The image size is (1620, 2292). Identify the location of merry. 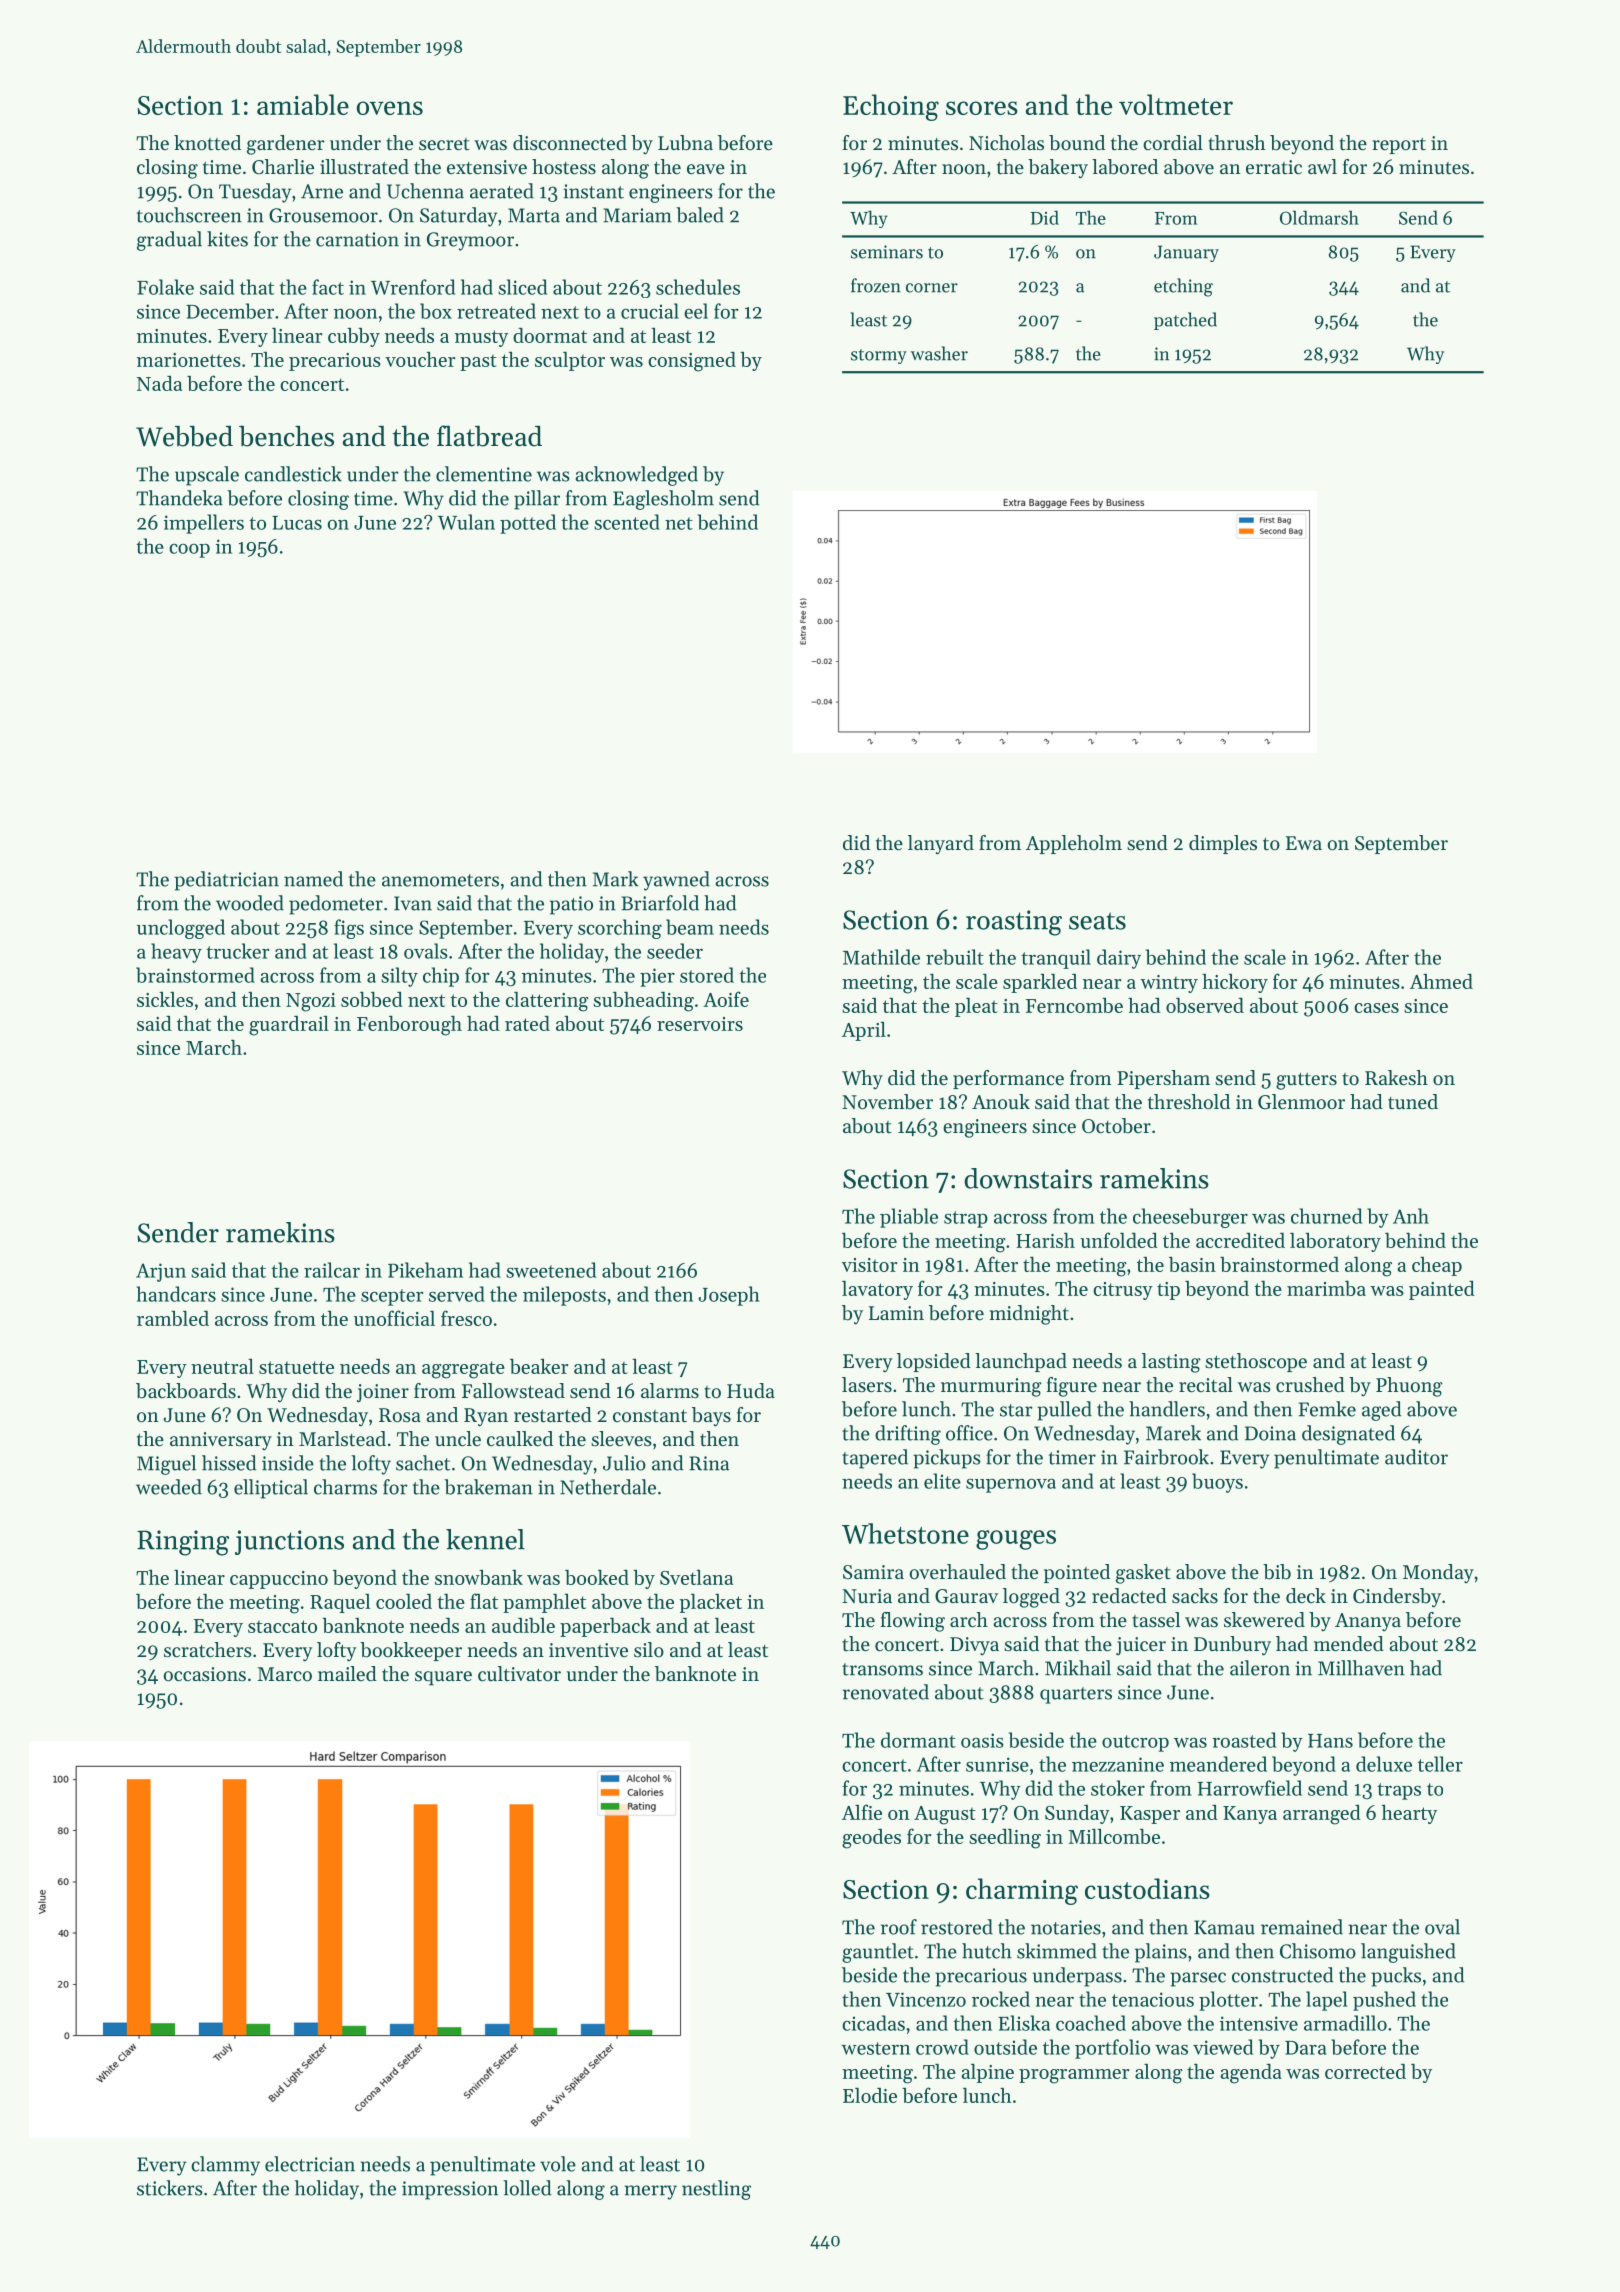
(650, 2192).
